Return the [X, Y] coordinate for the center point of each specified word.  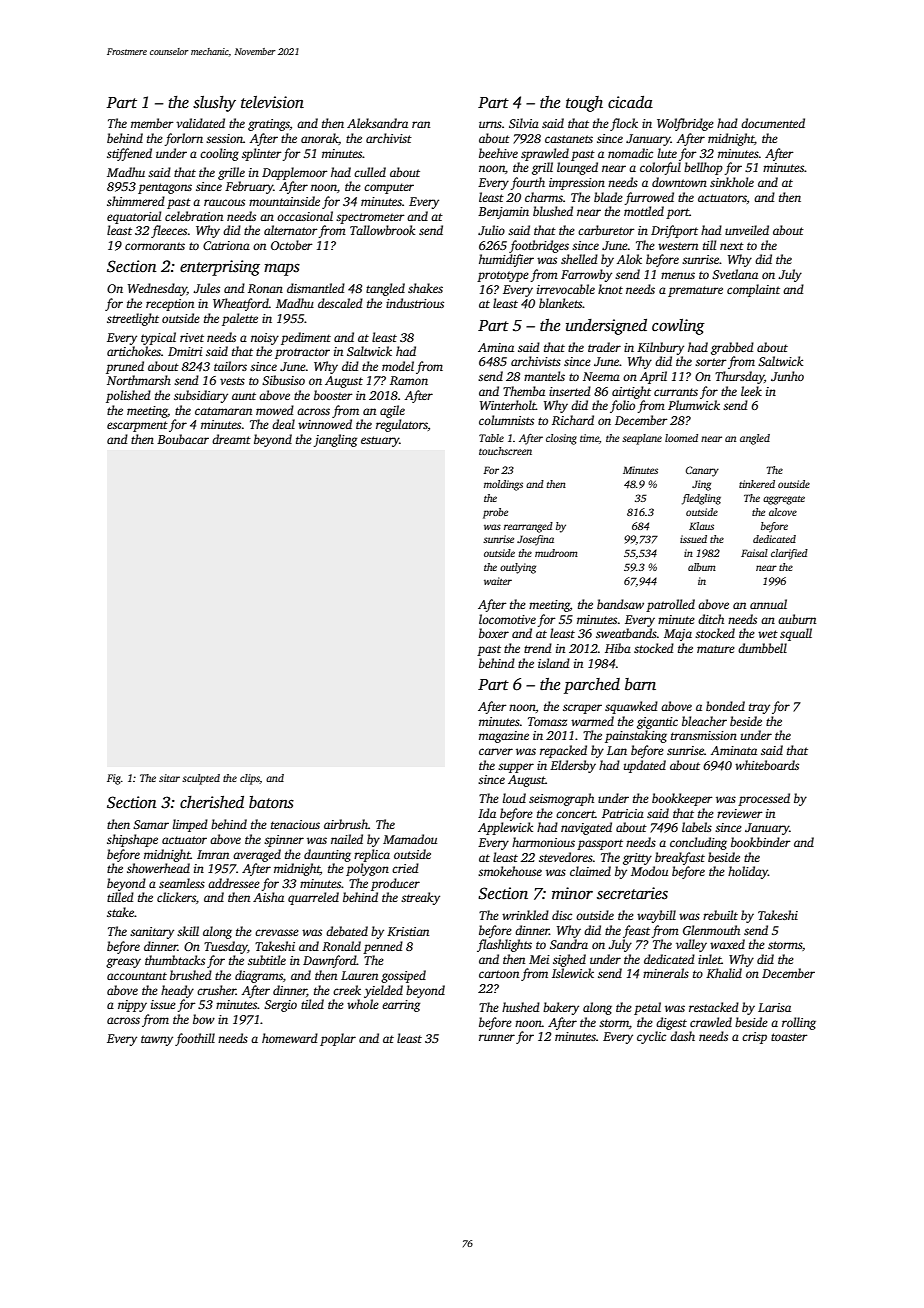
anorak [320, 139]
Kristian [408, 931]
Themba [524, 391]
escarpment [137, 426]
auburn [797, 619]
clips [250, 779]
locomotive [507, 619]
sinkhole [732, 182]
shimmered [136, 201]
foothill [195, 1039]
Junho [787, 376]
